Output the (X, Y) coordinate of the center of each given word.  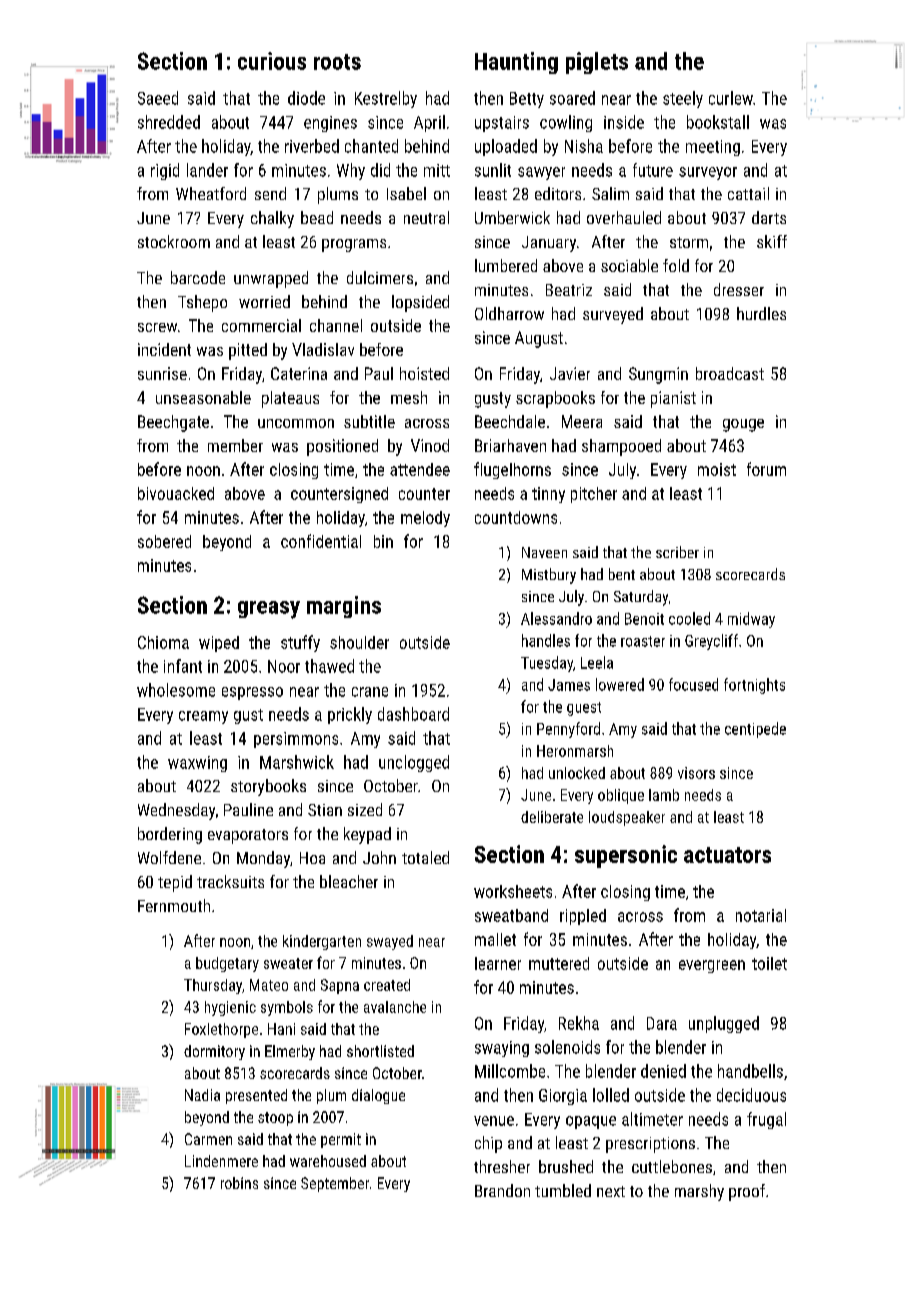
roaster (643, 641)
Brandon (502, 1190)
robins (239, 1183)
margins (344, 607)
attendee (420, 469)
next (611, 1191)
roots (337, 62)
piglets (597, 63)
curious (272, 61)
